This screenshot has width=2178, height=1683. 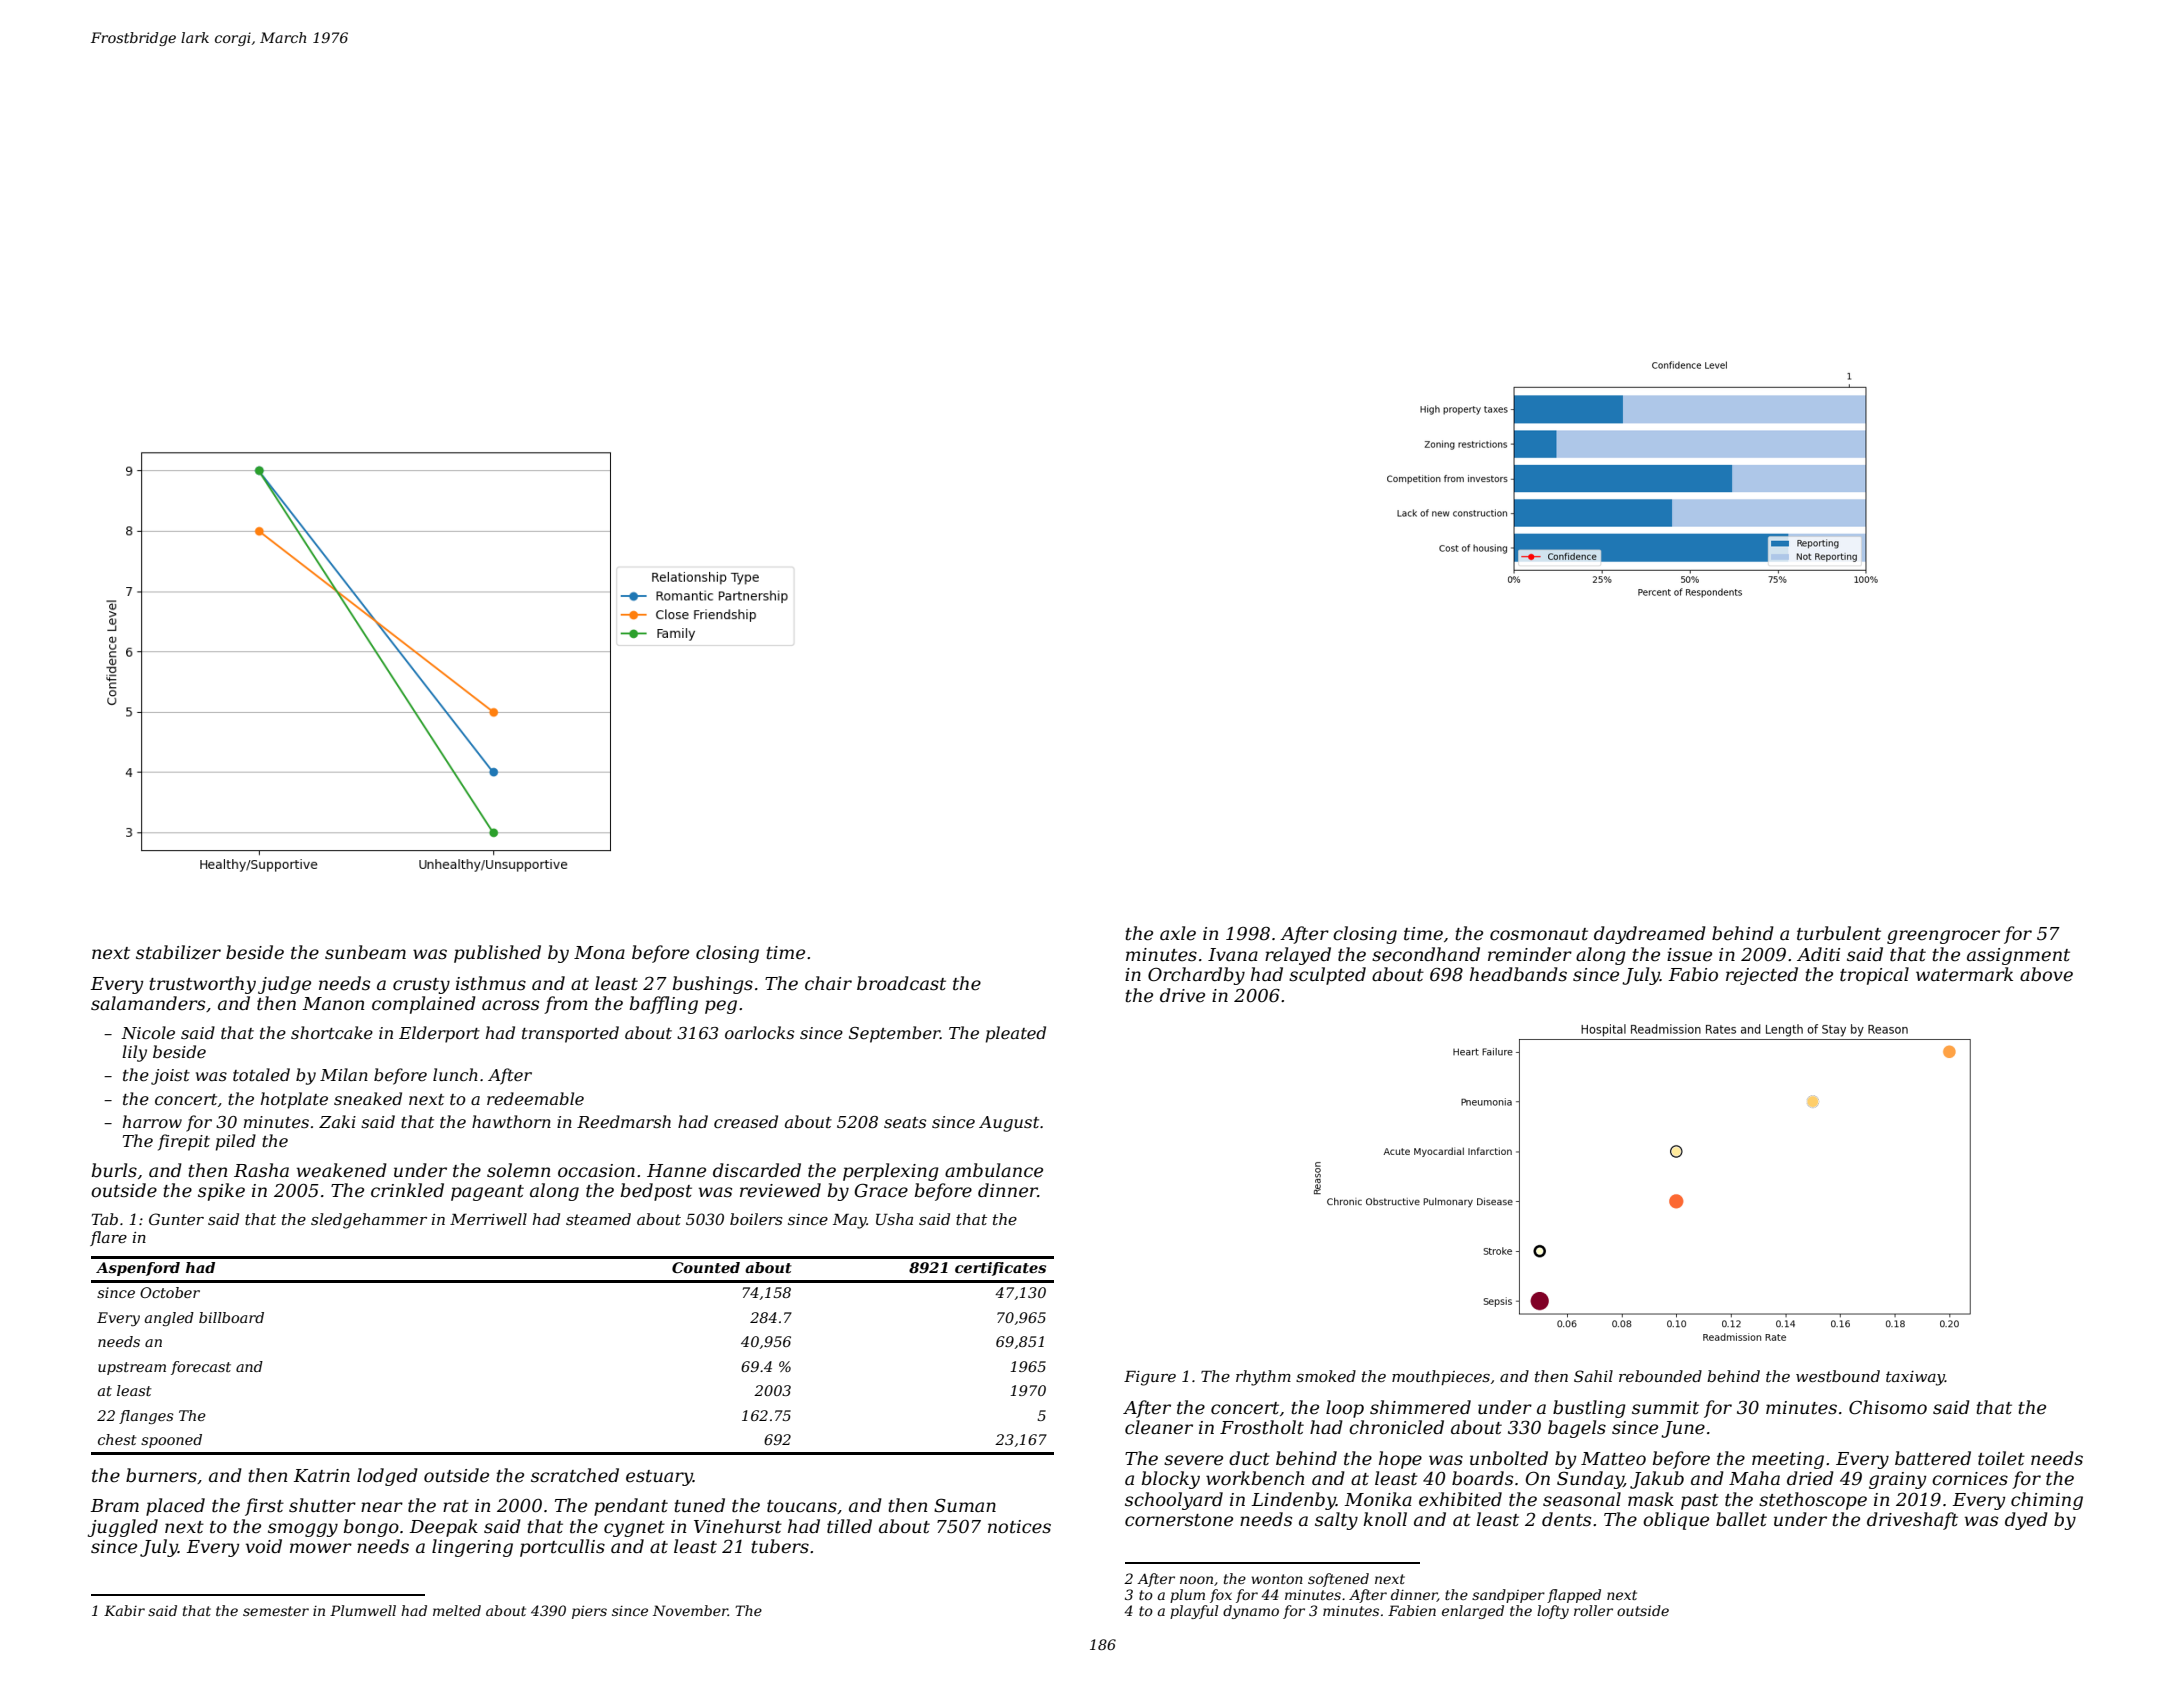 What do you see at coordinates (387, 1477) in the screenshot?
I see `lodged` at bounding box center [387, 1477].
